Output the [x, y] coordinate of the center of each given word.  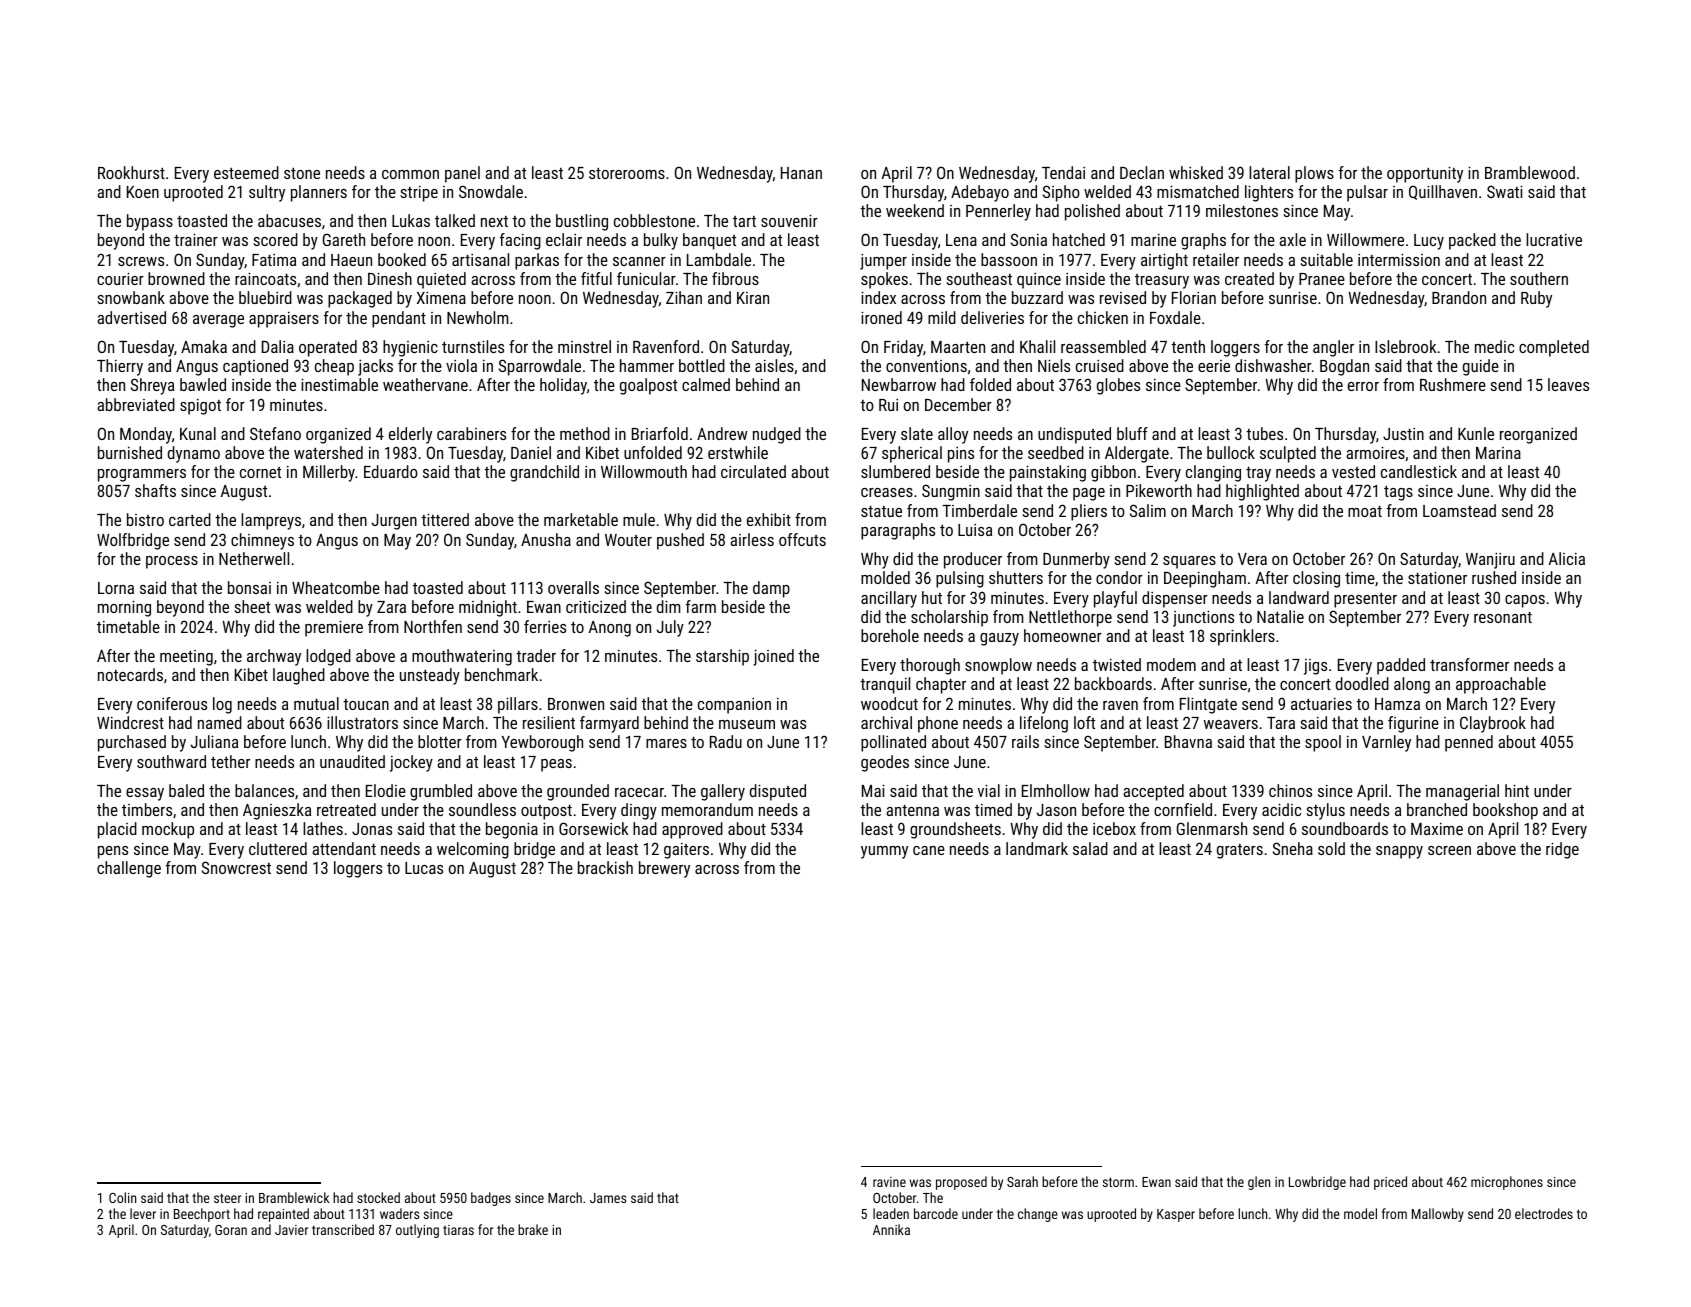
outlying [417, 1231]
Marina [1498, 453]
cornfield [1183, 809]
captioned [255, 367]
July [670, 628]
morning [124, 608]
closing [1316, 579]
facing [520, 241]
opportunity [1425, 174]
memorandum [707, 809]
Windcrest [130, 722]
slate [917, 433]
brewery [664, 869]
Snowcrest [236, 867]
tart [744, 221]
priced [1390, 1183]
